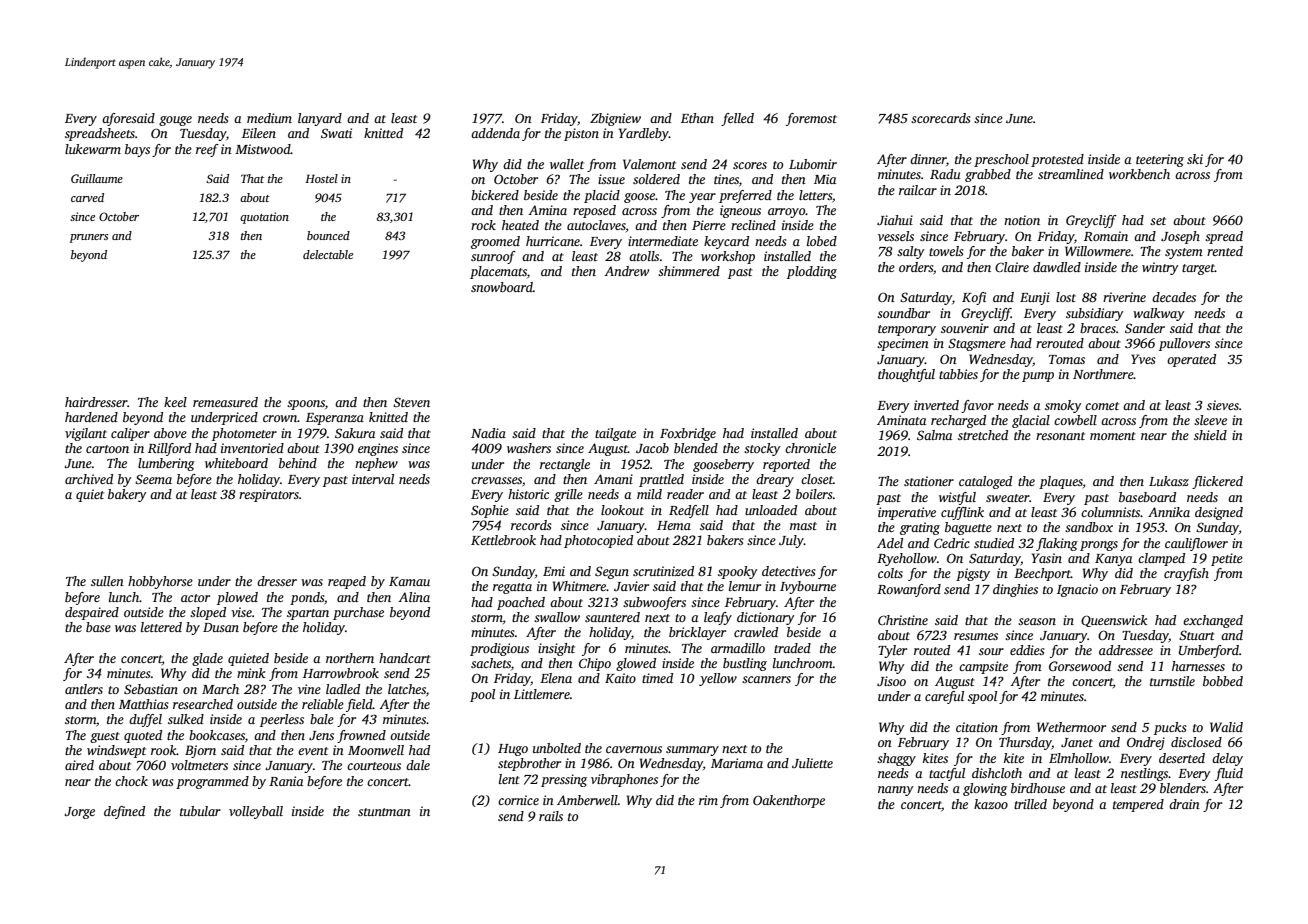  What do you see at coordinates (89, 238) in the screenshot?
I see `pruners` at bounding box center [89, 238].
